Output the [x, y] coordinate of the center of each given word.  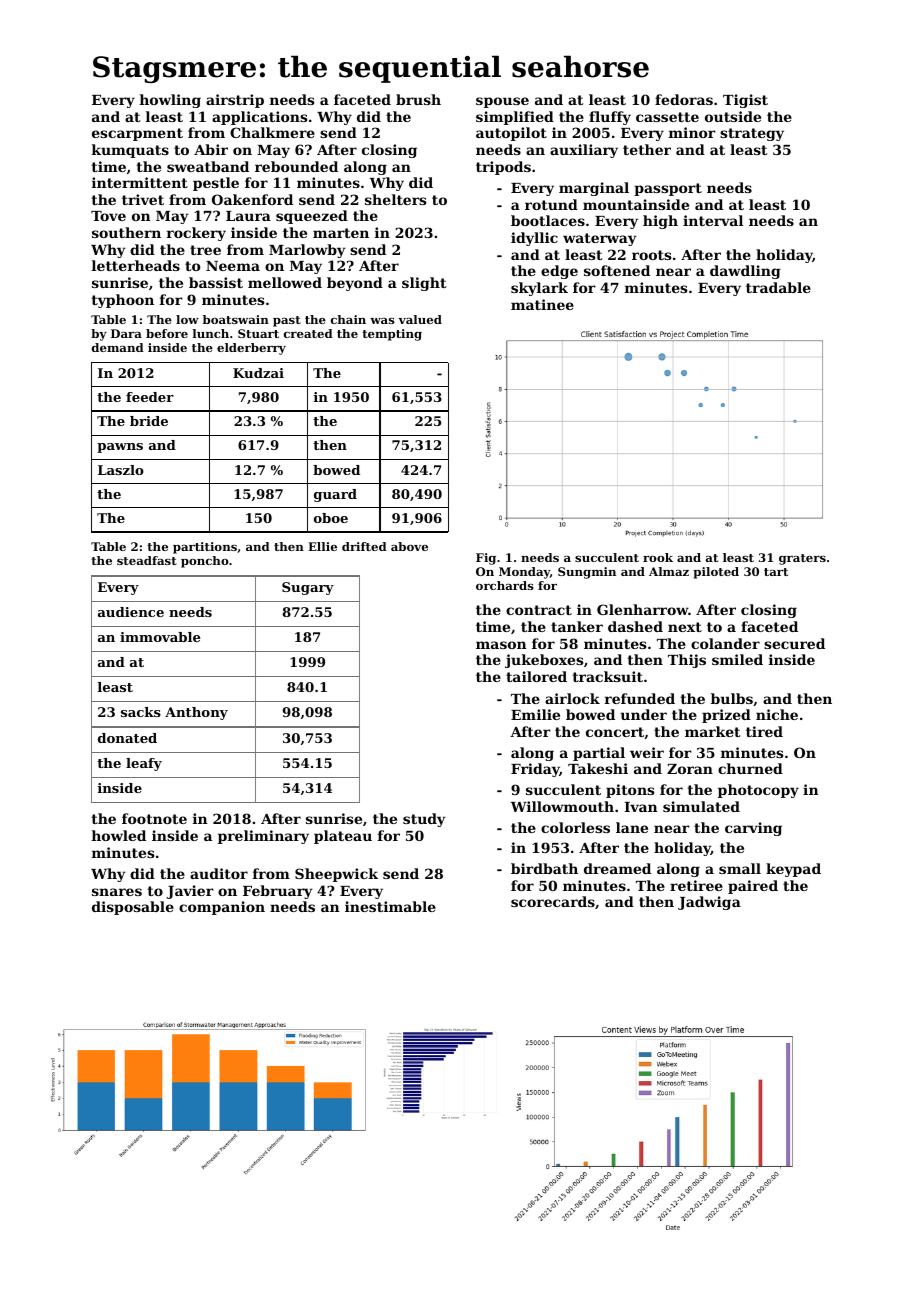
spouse [502, 102]
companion [222, 908]
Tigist [745, 101]
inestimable [390, 906]
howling [170, 101]
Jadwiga [709, 903]
